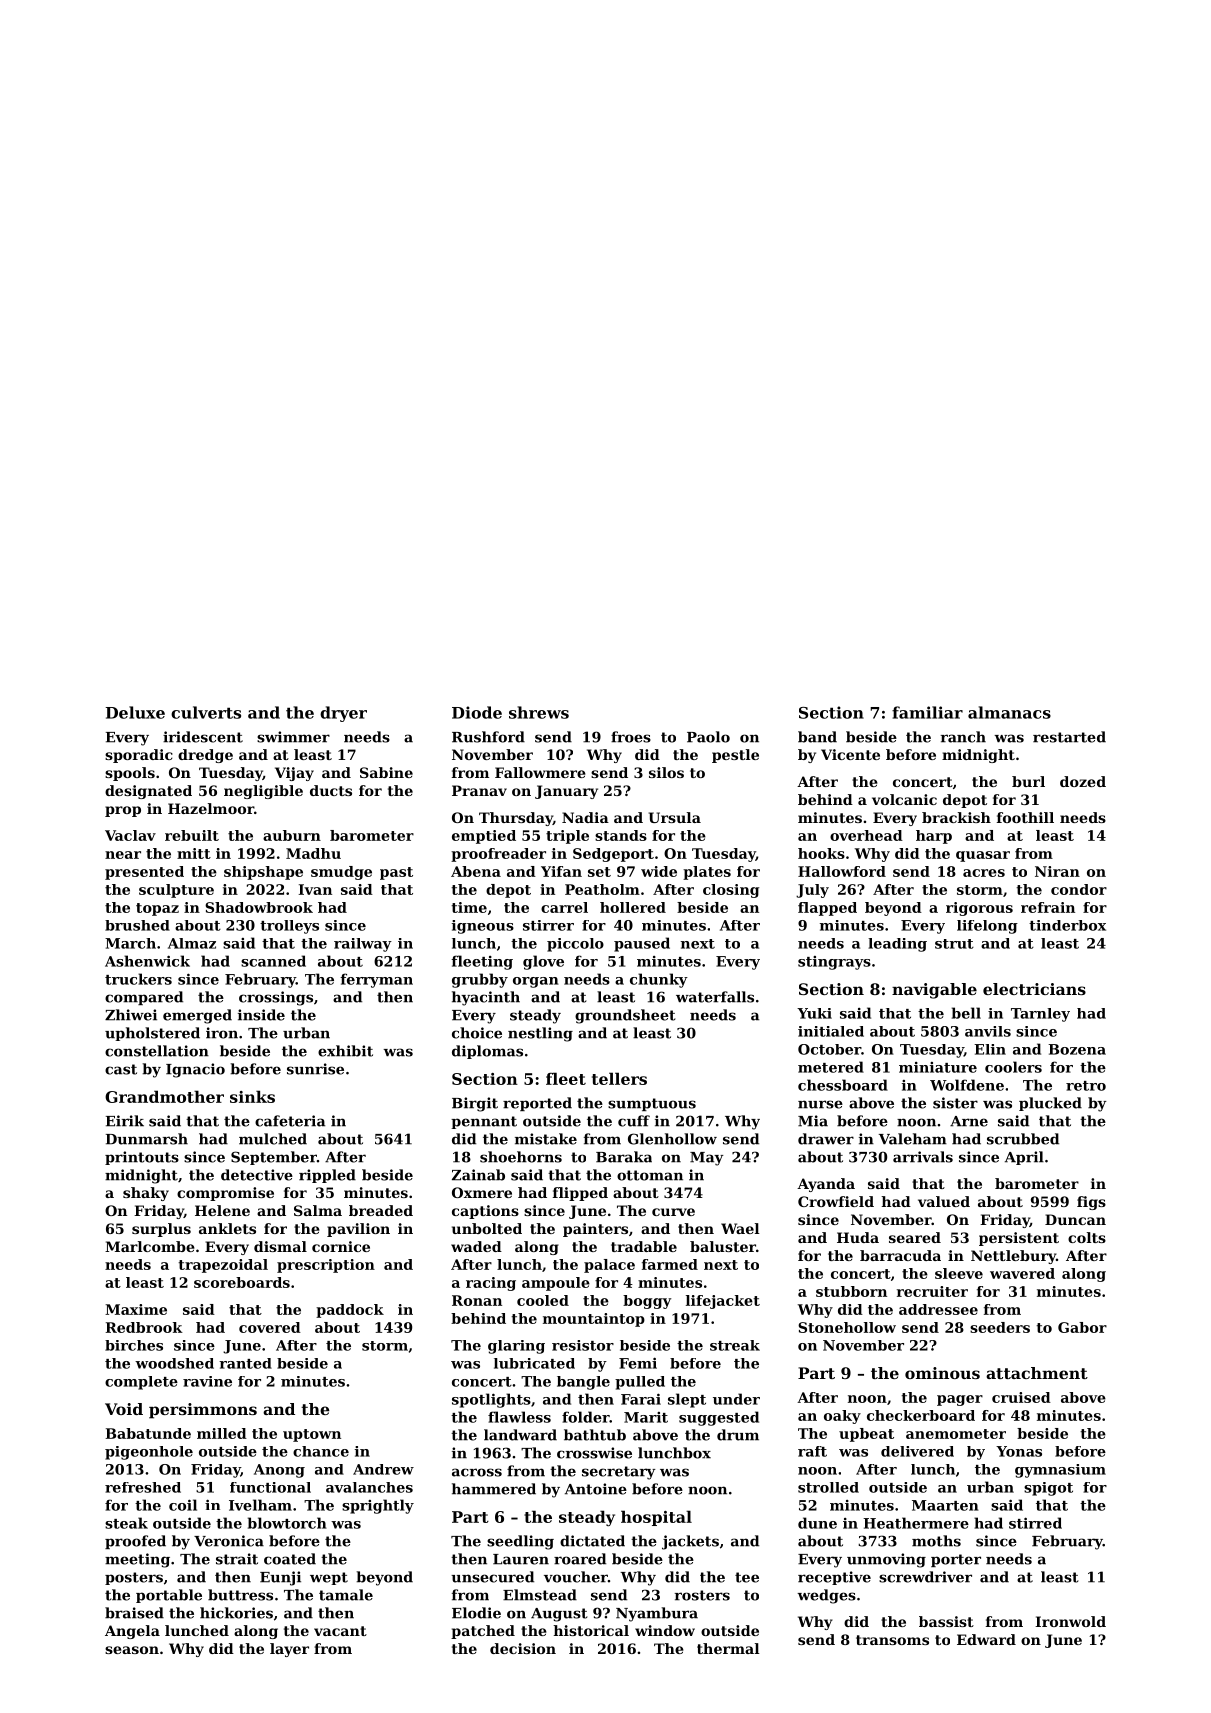 This screenshot has width=1211, height=1713. What do you see at coordinates (539, 712) in the screenshot?
I see `shrews` at bounding box center [539, 712].
